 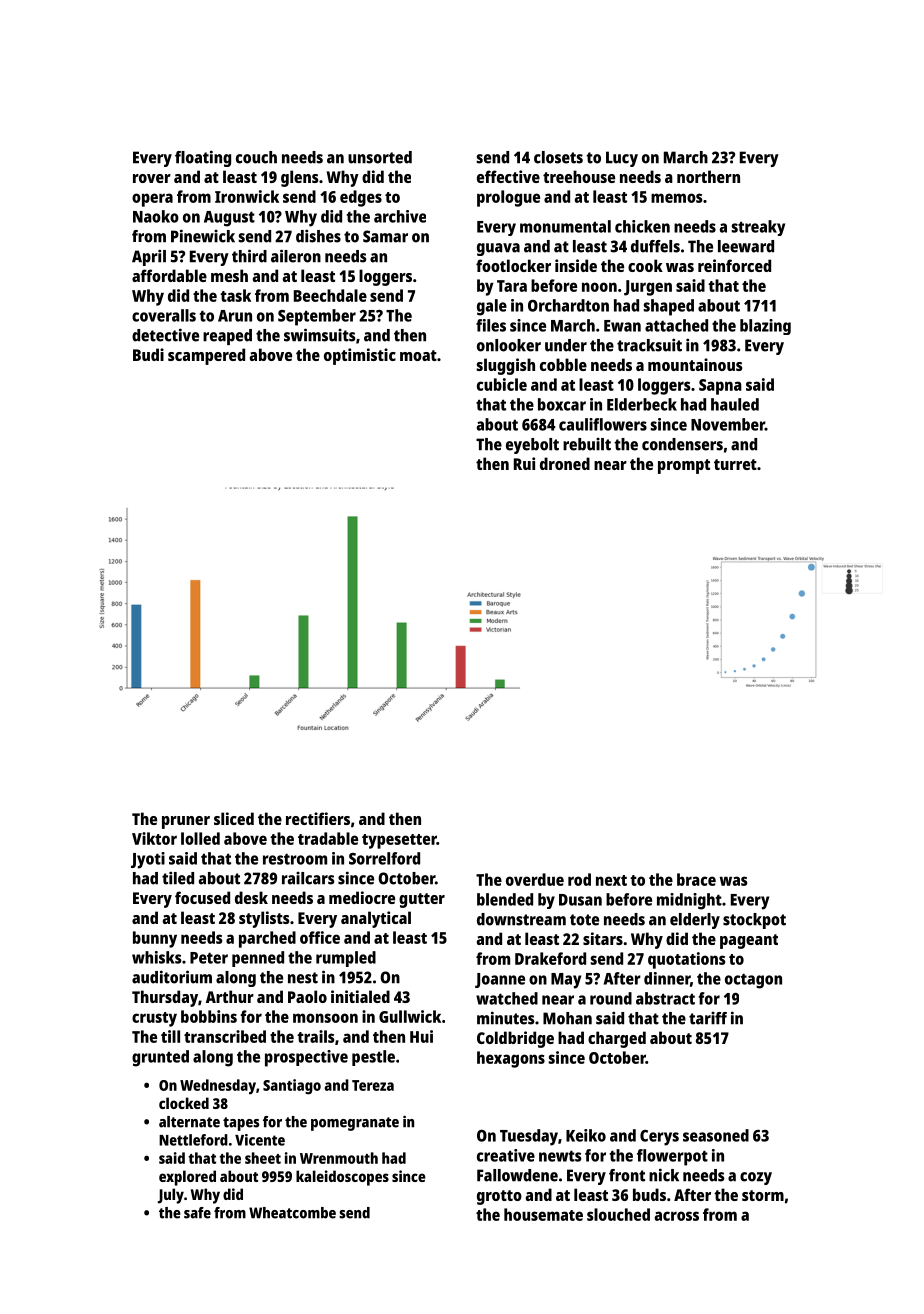 What do you see at coordinates (380, 157) in the page?
I see `unsorted` at bounding box center [380, 157].
